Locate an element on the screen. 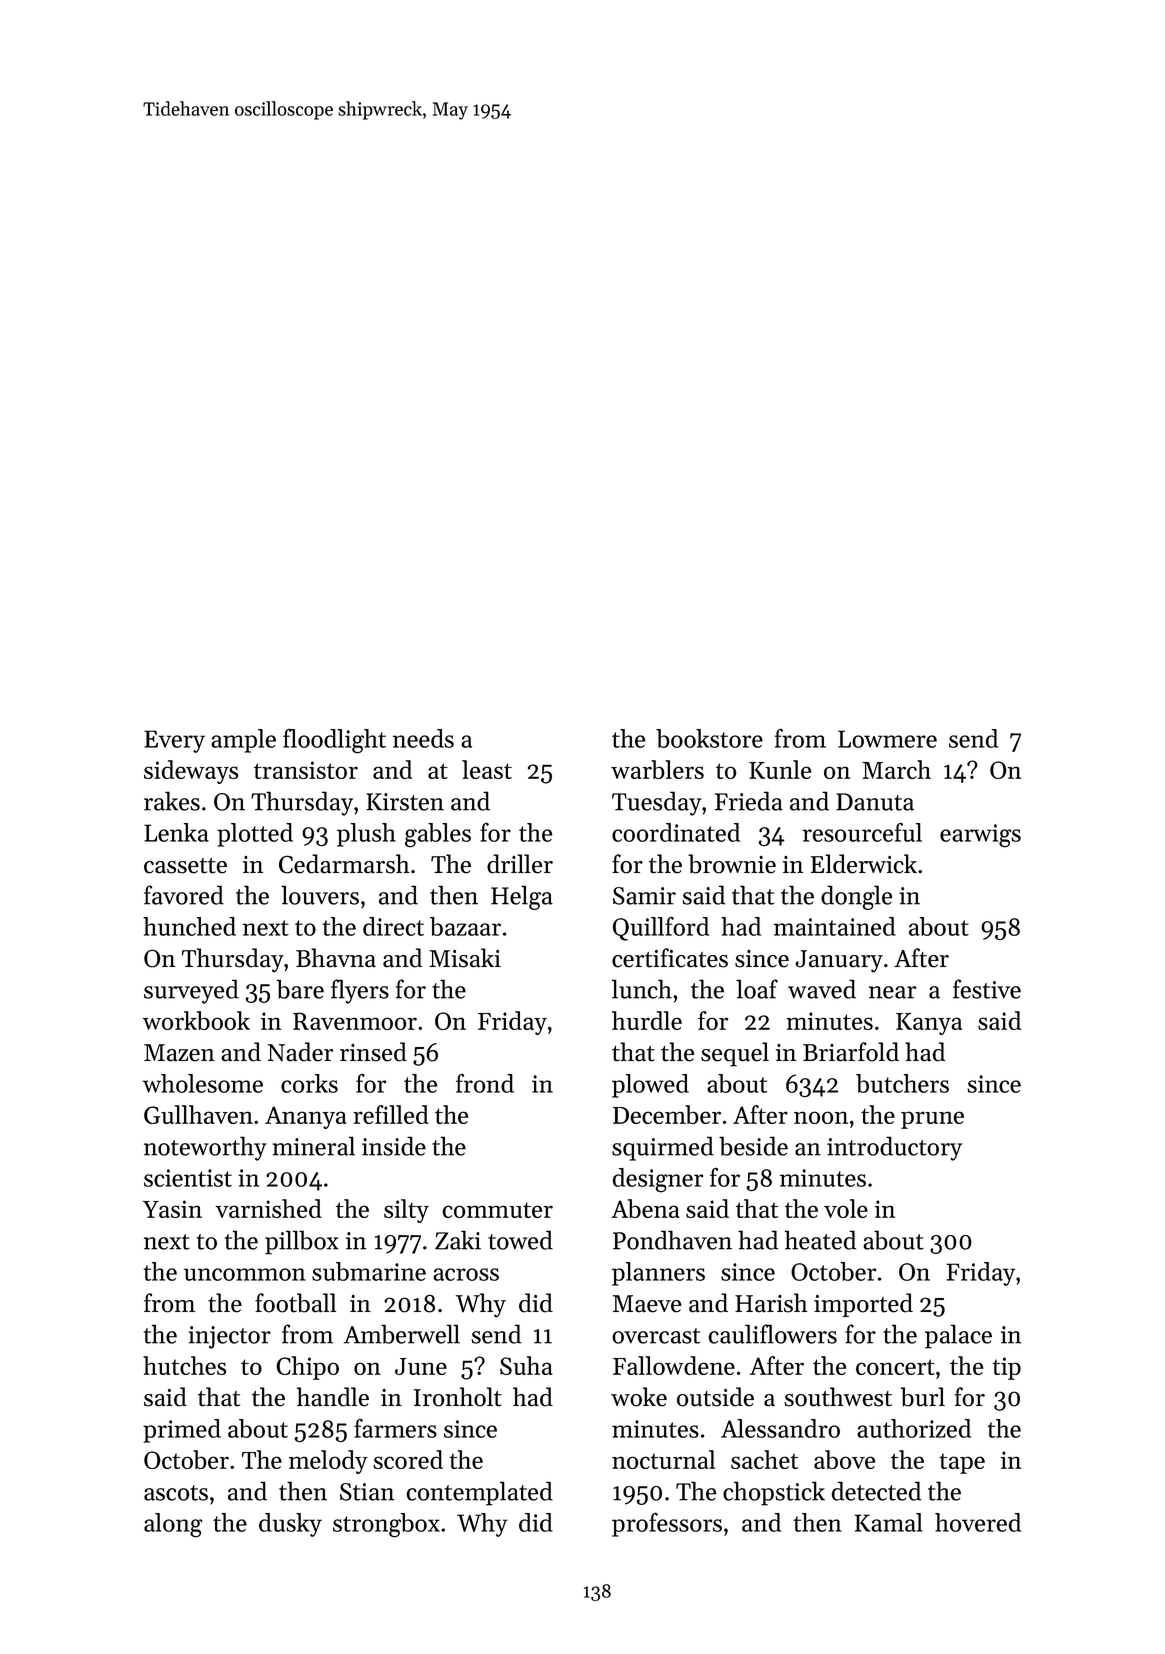 The width and height of the screenshot is (1165, 1654). introductory is located at coordinates (894, 1148).
